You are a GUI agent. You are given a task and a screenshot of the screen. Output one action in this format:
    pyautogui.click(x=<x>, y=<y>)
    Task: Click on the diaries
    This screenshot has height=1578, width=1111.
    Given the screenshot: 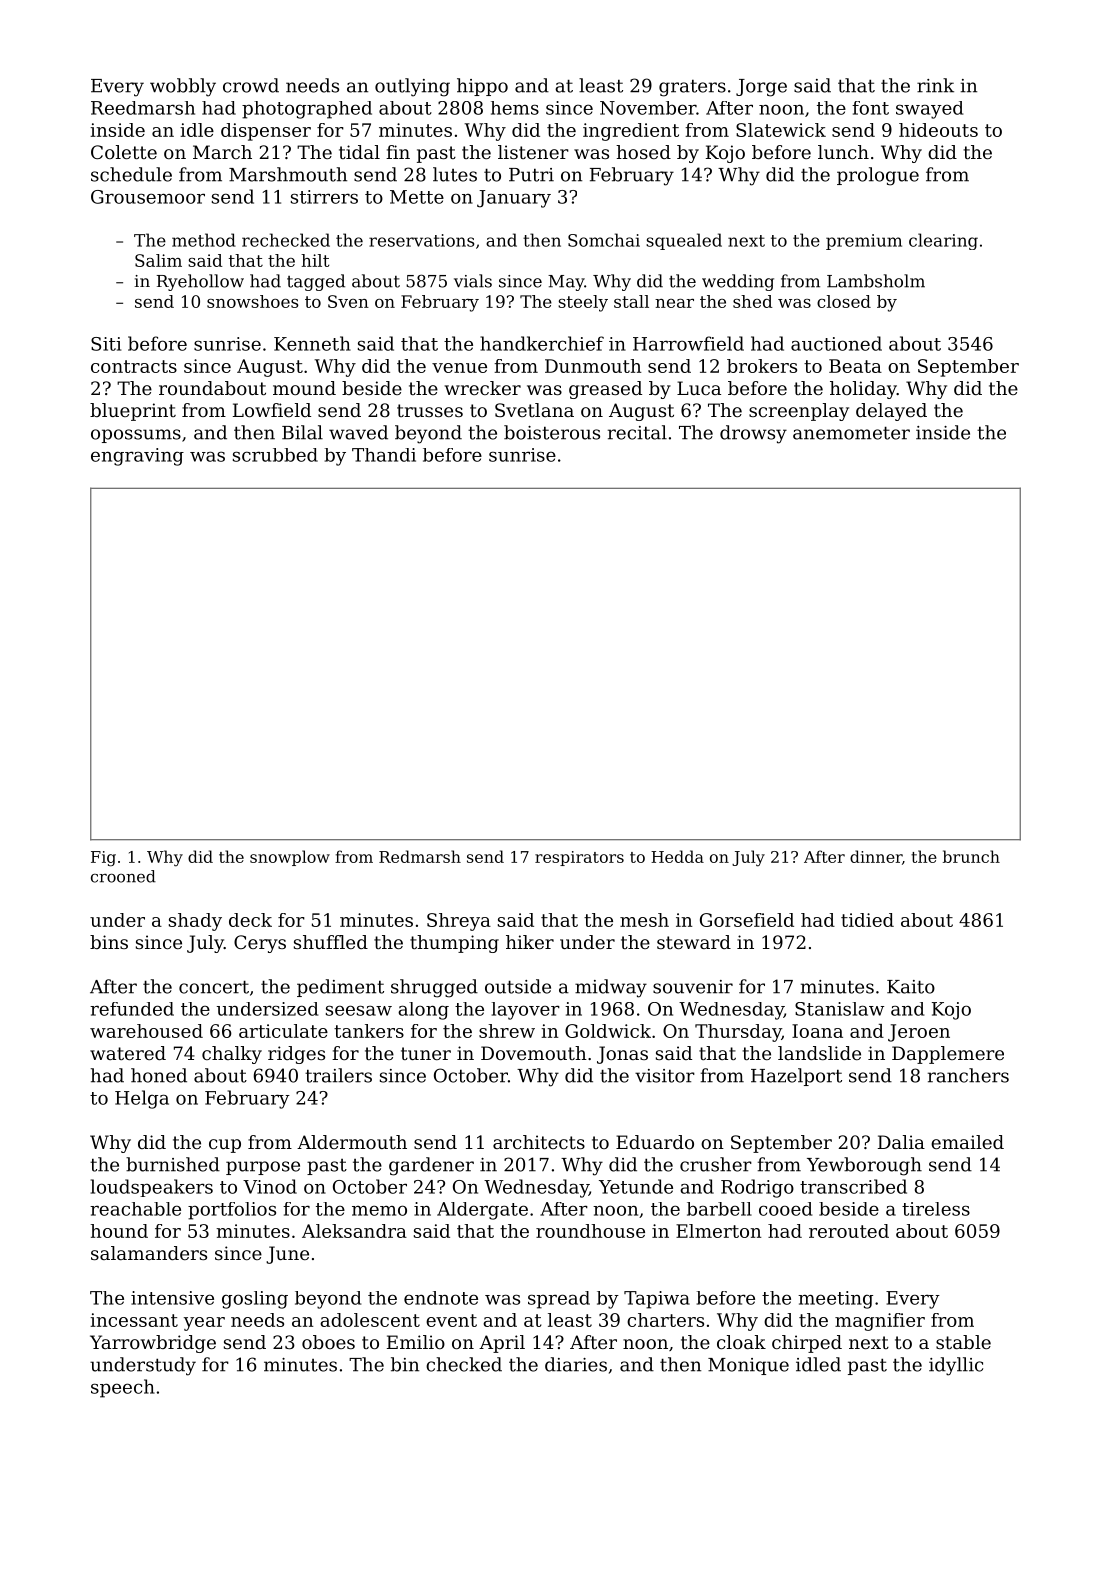 What is the action you would take?
    pyautogui.click(x=576, y=1364)
